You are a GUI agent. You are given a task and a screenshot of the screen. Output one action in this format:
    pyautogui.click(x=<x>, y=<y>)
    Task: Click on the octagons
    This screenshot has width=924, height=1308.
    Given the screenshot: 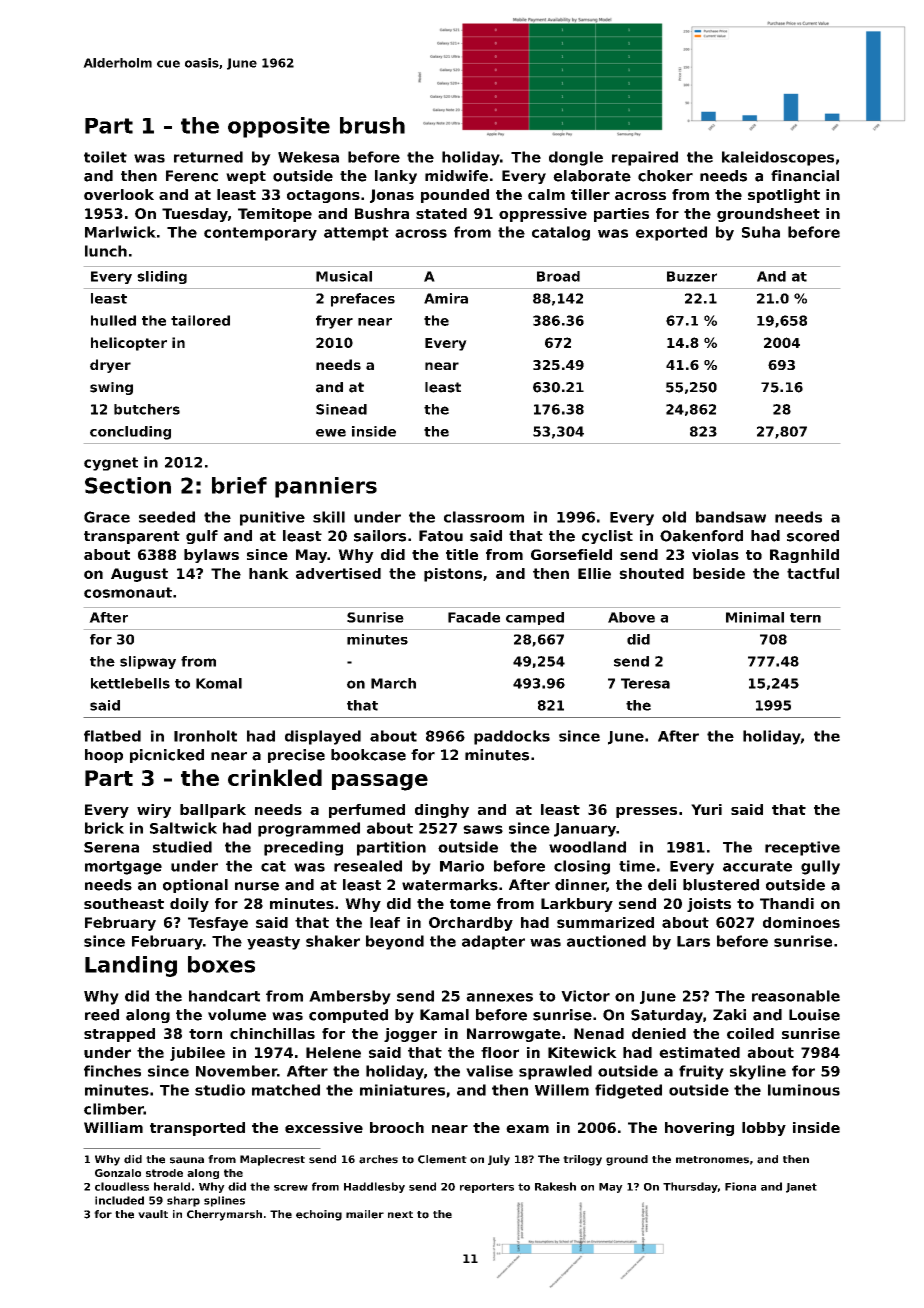 What is the action you would take?
    pyautogui.click(x=323, y=196)
